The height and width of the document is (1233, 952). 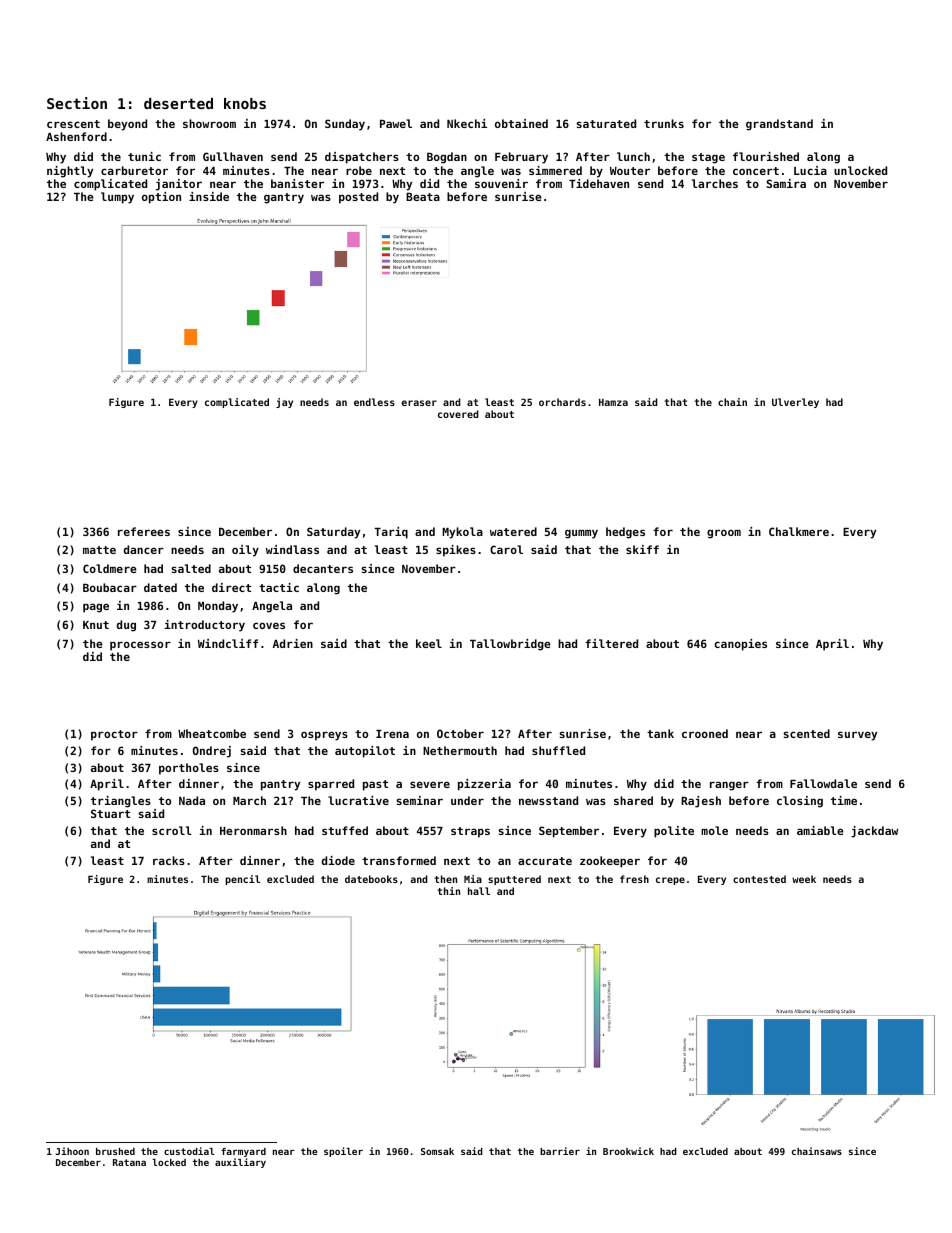 I want to click on keel, so click(x=429, y=643).
